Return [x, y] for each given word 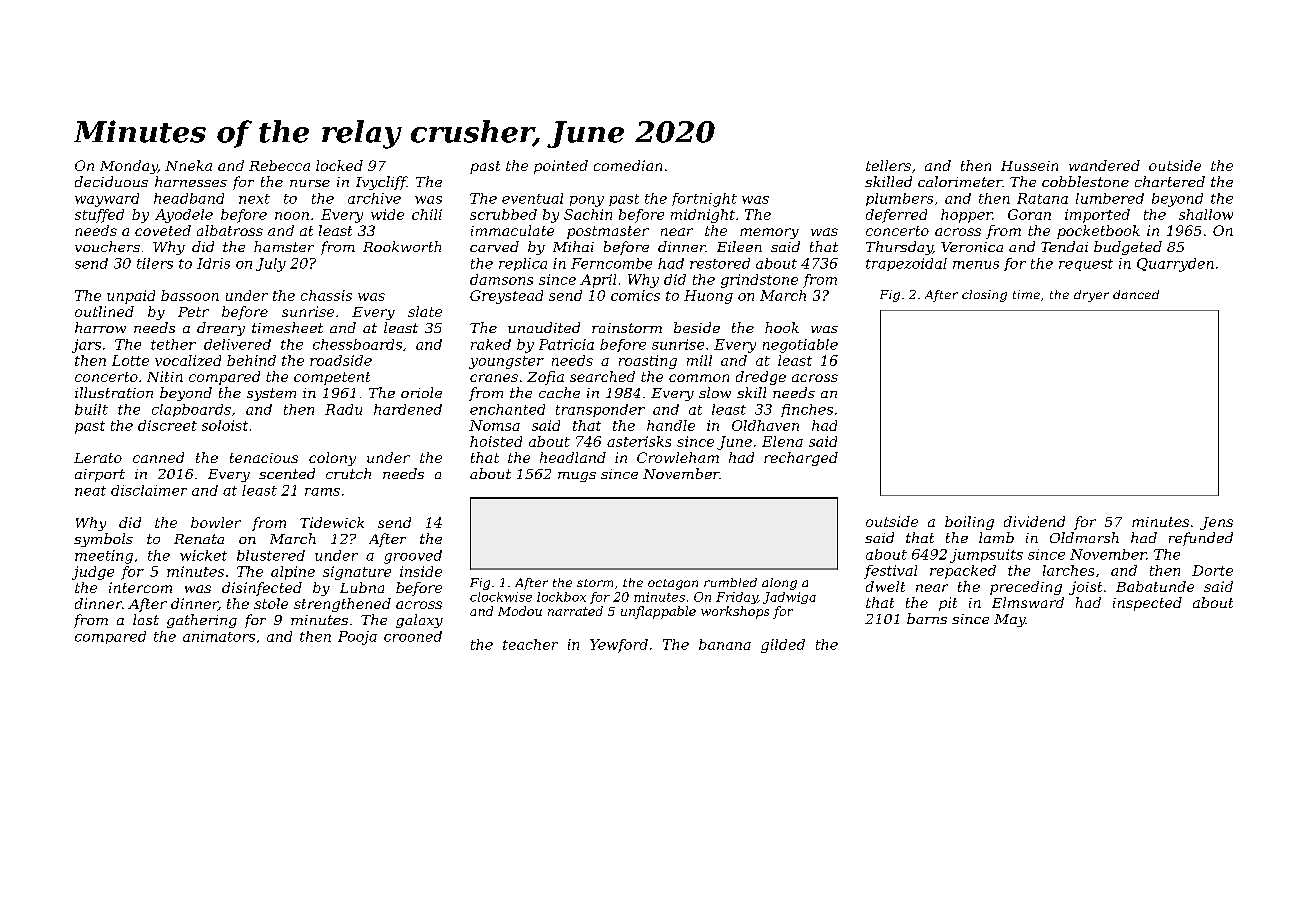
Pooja [357, 638]
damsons [501, 279]
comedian [628, 165]
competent [332, 378]
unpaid [131, 297]
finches [807, 410]
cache [559, 392]
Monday [129, 167]
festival [890, 572]
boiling [969, 523]
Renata [199, 539]
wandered [1104, 165]
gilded [783, 646]
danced [1136, 294]
